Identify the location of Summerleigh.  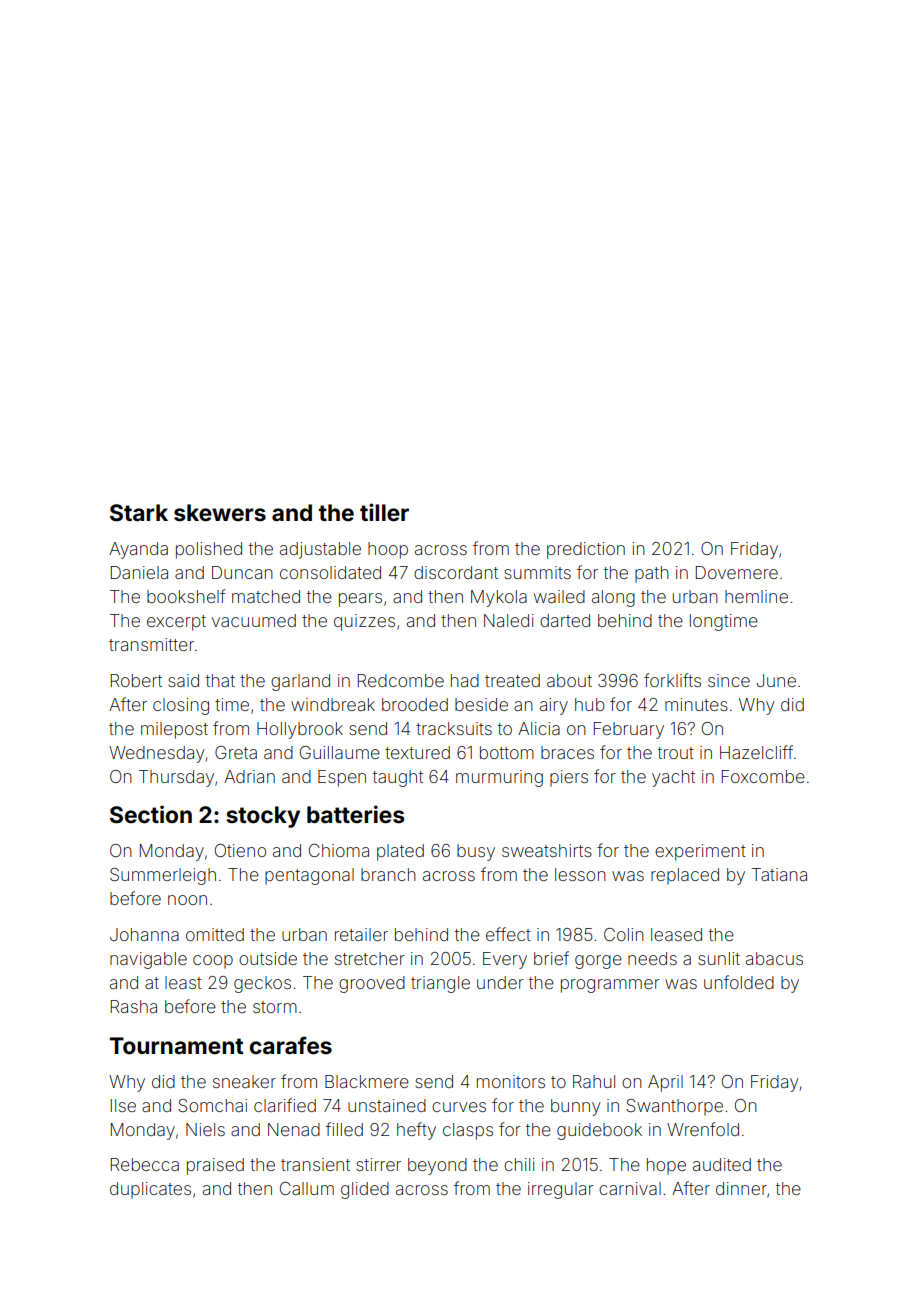
(163, 876).
